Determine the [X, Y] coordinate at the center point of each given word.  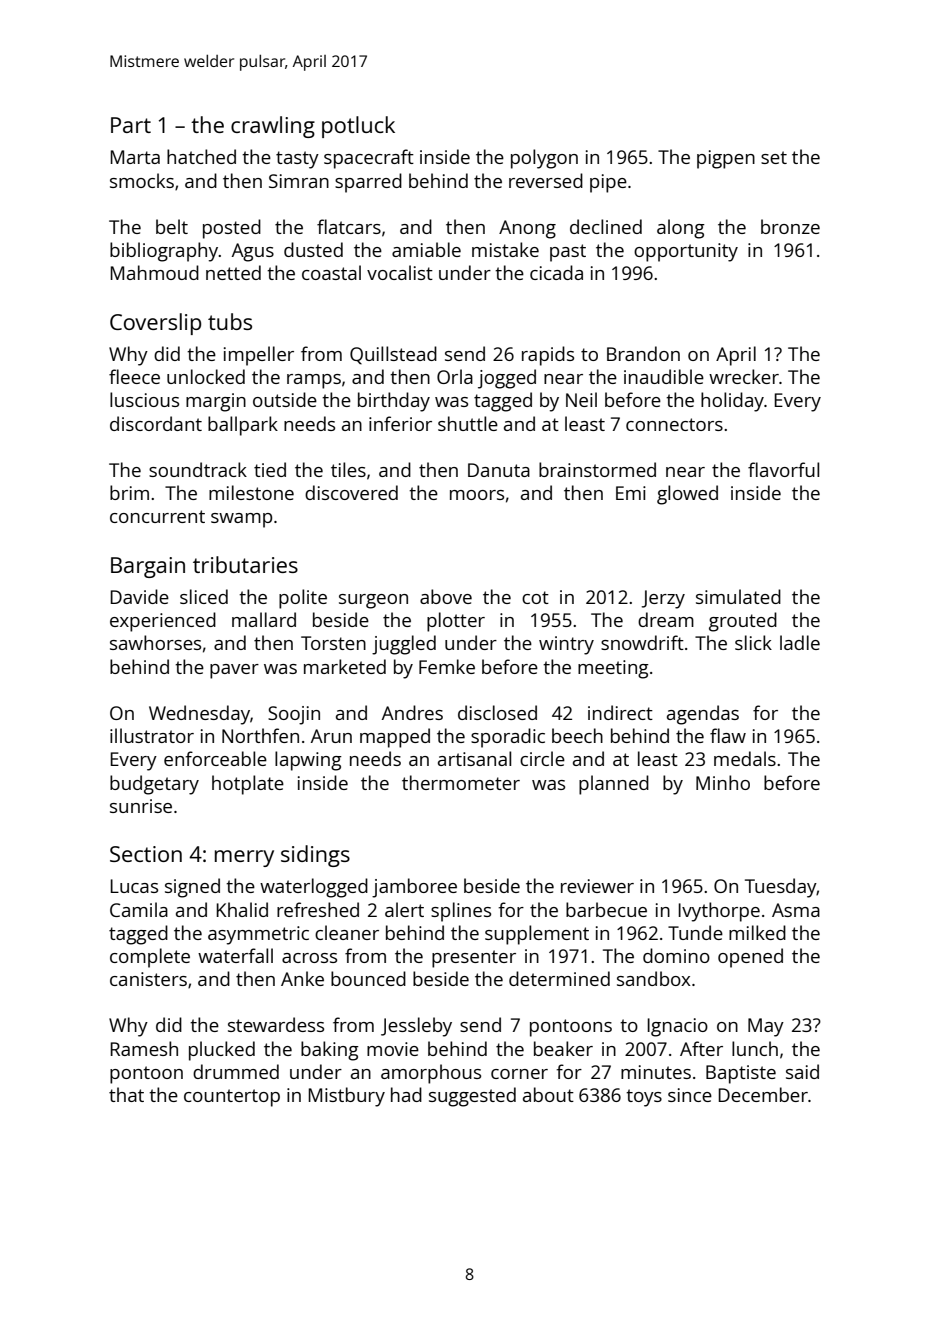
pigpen [726, 159]
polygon [544, 159]
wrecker [744, 376]
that [126, 1094]
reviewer [597, 886]
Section [146, 854]
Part [131, 125]
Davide [140, 596]
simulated [738, 596]
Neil [581, 399]
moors [477, 495]
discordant [156, 423]
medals [745, 758]
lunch [755, 1048]
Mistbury [347, 1097]
